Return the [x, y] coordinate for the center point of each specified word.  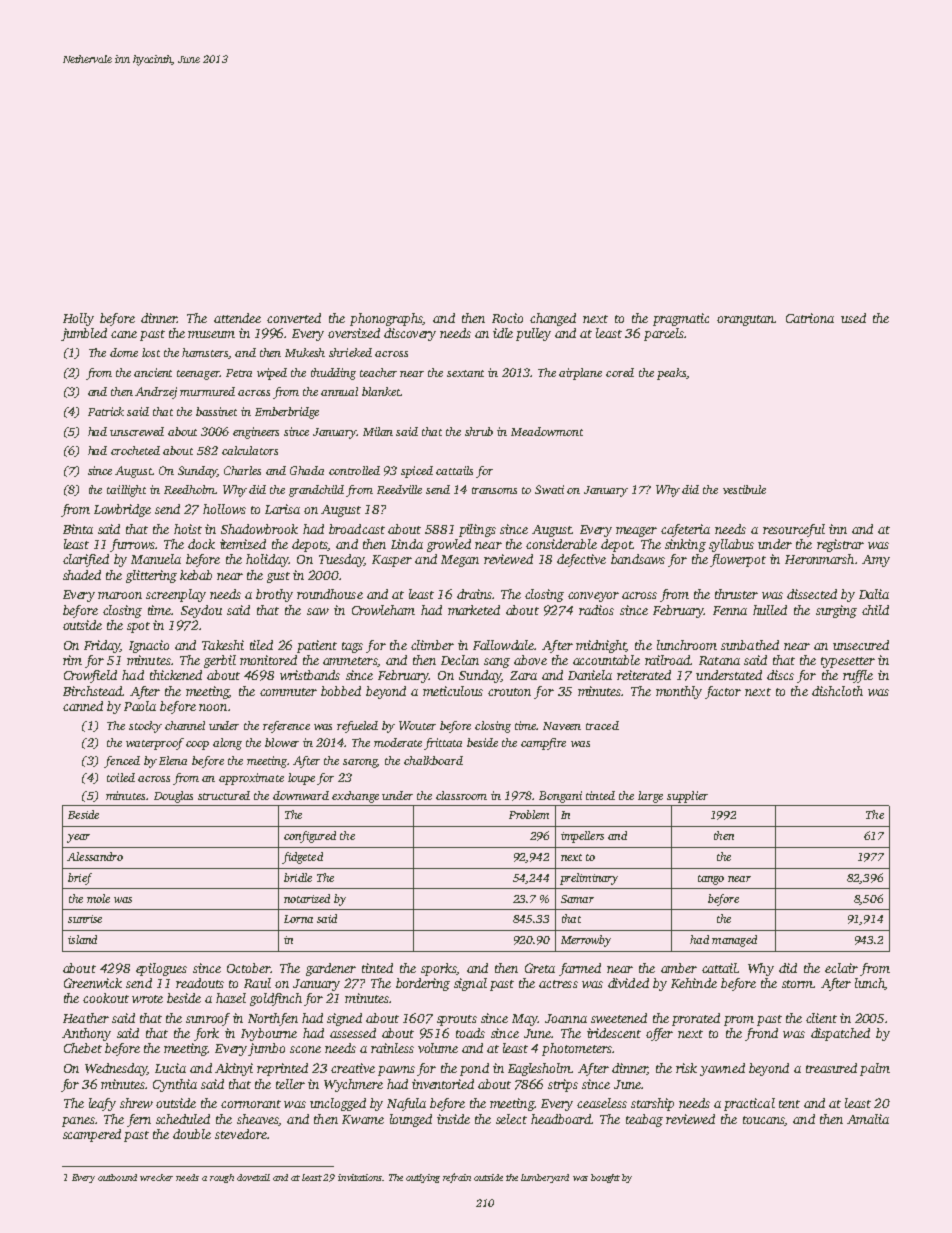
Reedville [399, 489]
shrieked [350, 352]
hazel [231, 998]
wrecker [156, 1177]
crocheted [135, 450]
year [78, 838]
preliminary [589, 879]
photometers [577, 1049]
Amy [876, 561]
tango [711, 880]
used [853, 318]
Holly [78, 319]
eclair [841, 968]
